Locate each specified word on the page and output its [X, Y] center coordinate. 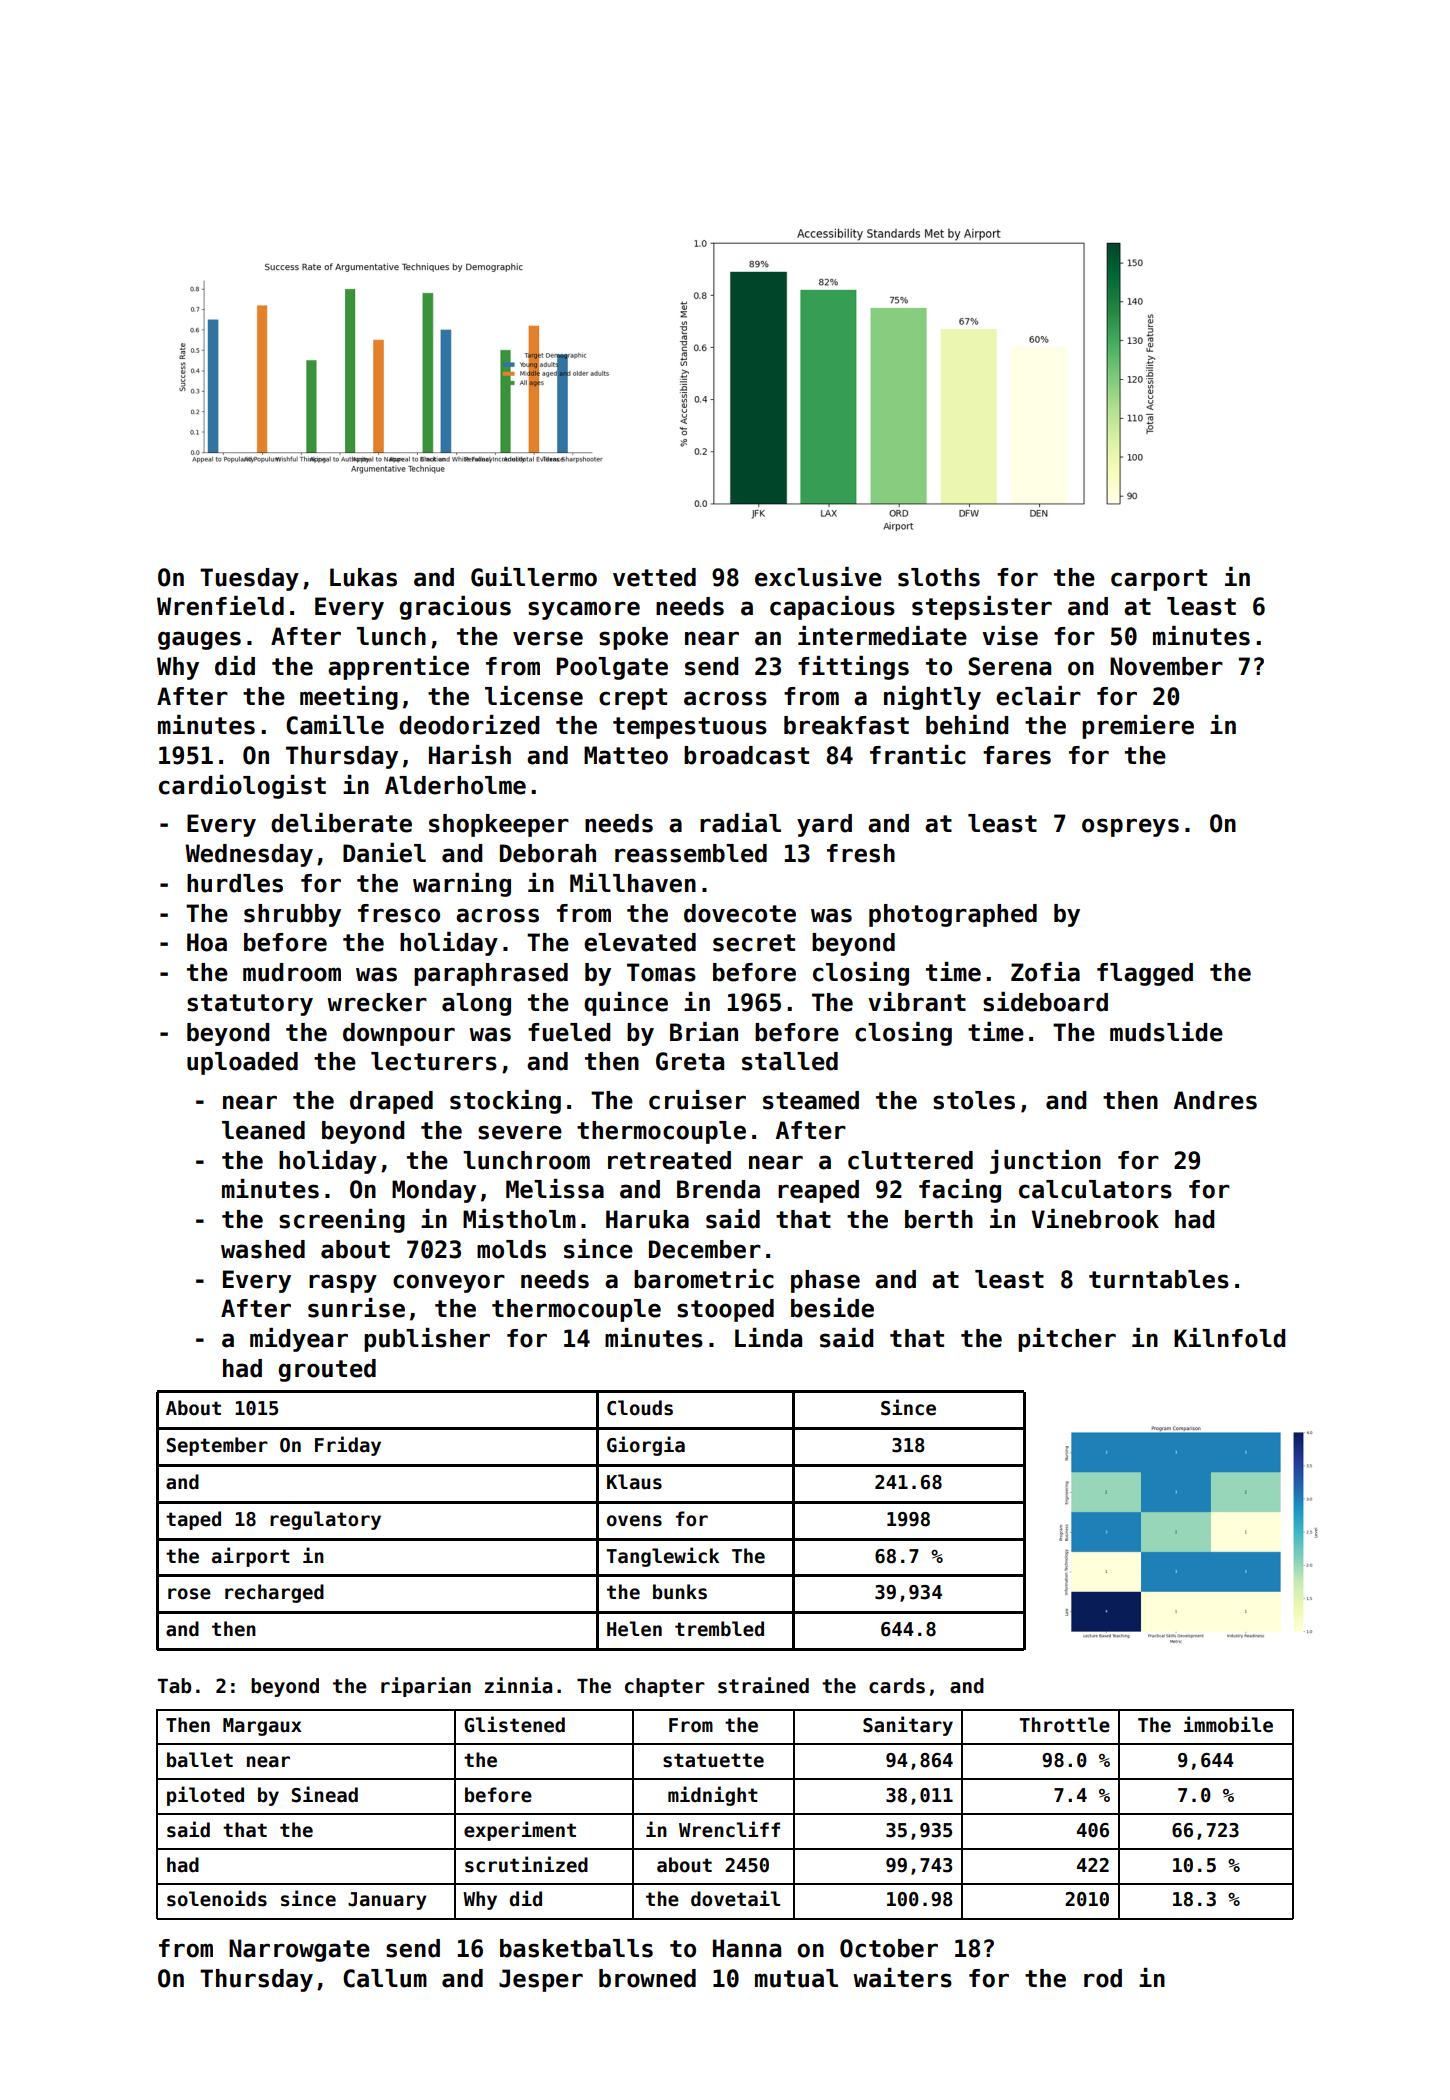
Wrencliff [729, 1829]
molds [511, 1249]
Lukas [363, 577]
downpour [399, 1034]
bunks [680, 1592]
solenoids [217, 1898]
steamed [811, 1100]
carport [1159, 580]
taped [193, 1520]
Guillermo [534, 577]
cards [897, 1686]
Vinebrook [1095, 1219]
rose [189, 1594]
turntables [1159, 1279]
